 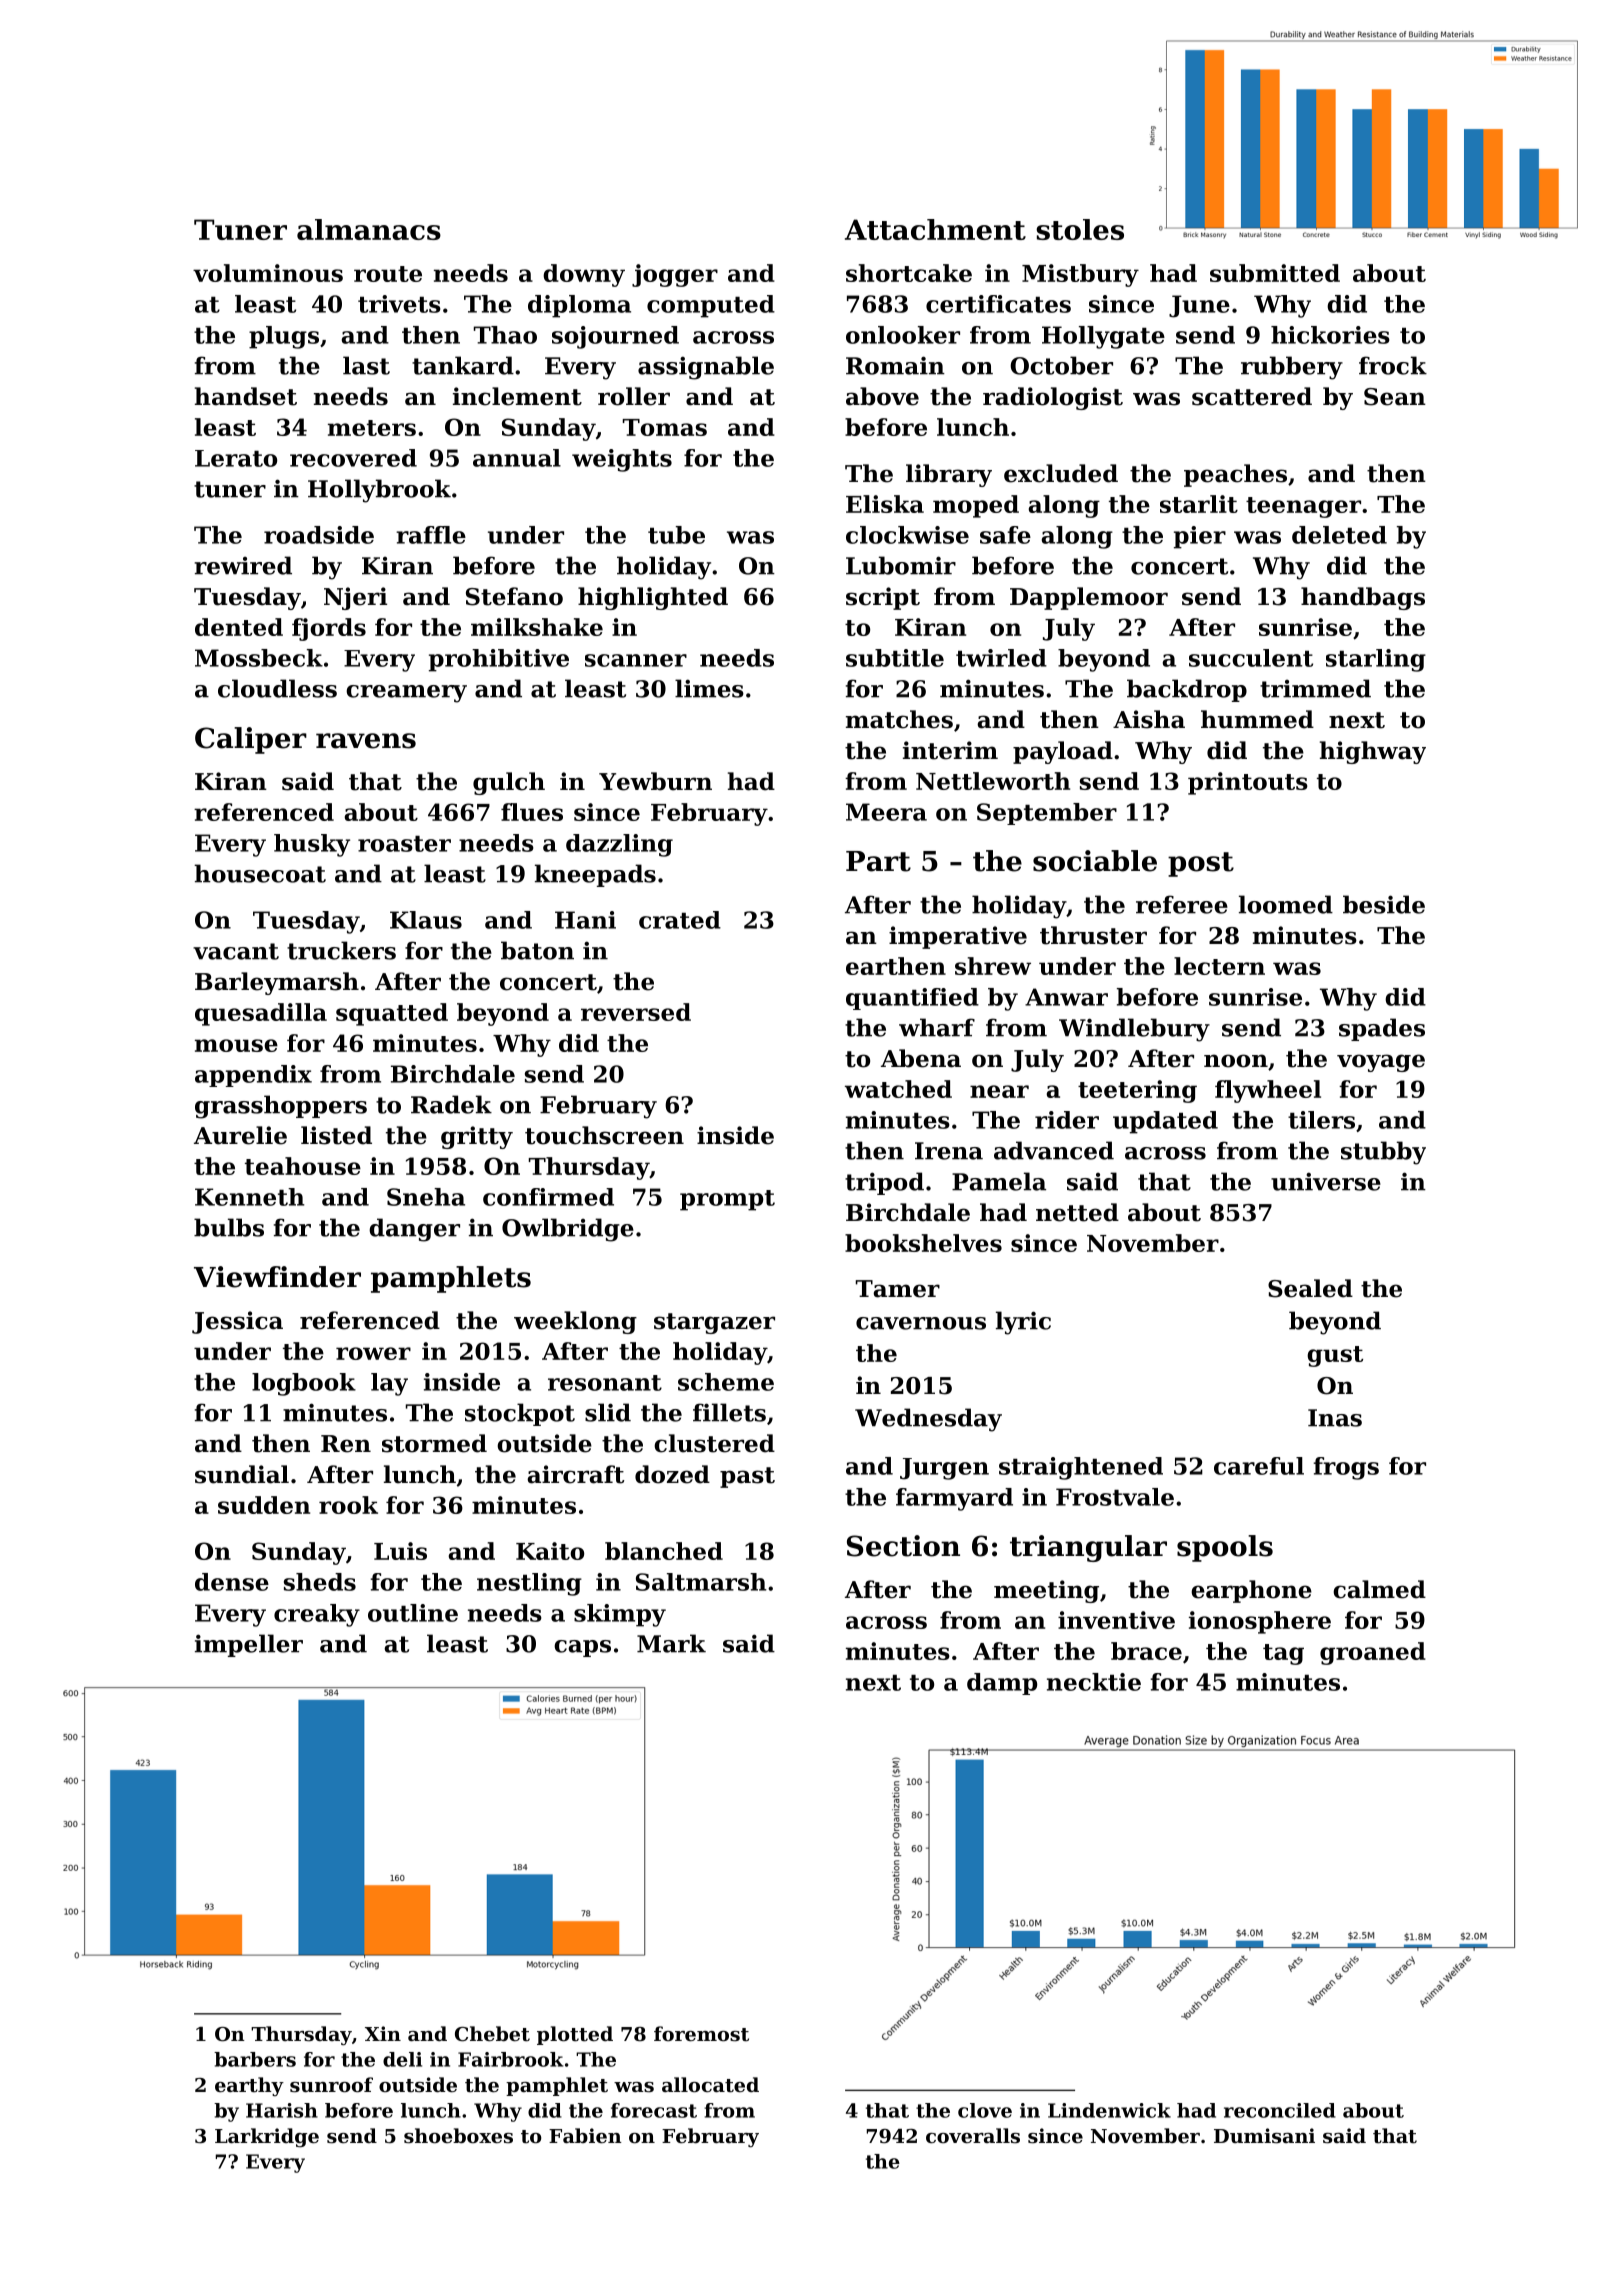 I want to click on dozed, so click(x=672, y=1474).
